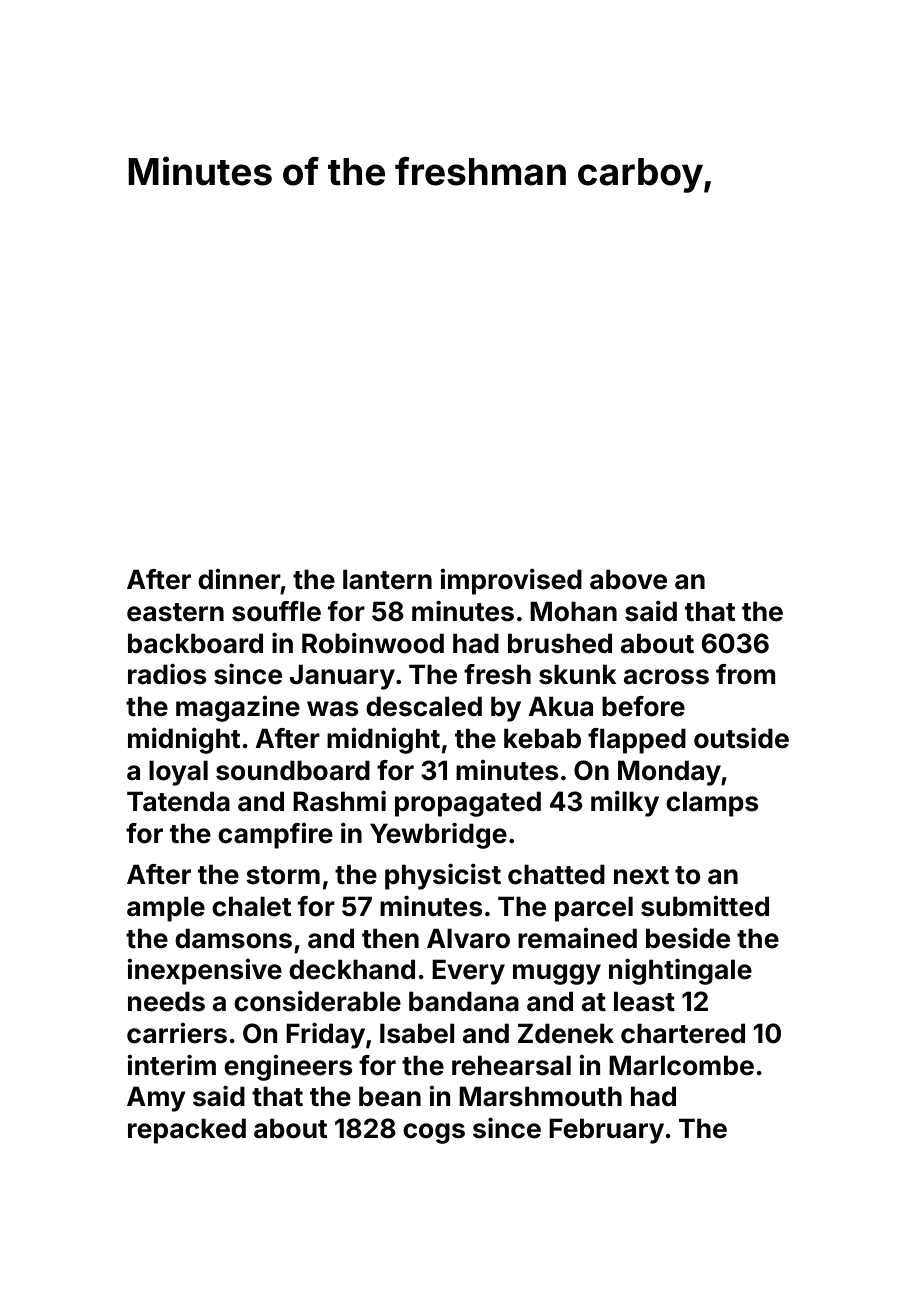  What do you see at coordinates (275, 836) in the screenshot?
I see `campfire` at bounding box center [275, 836].
